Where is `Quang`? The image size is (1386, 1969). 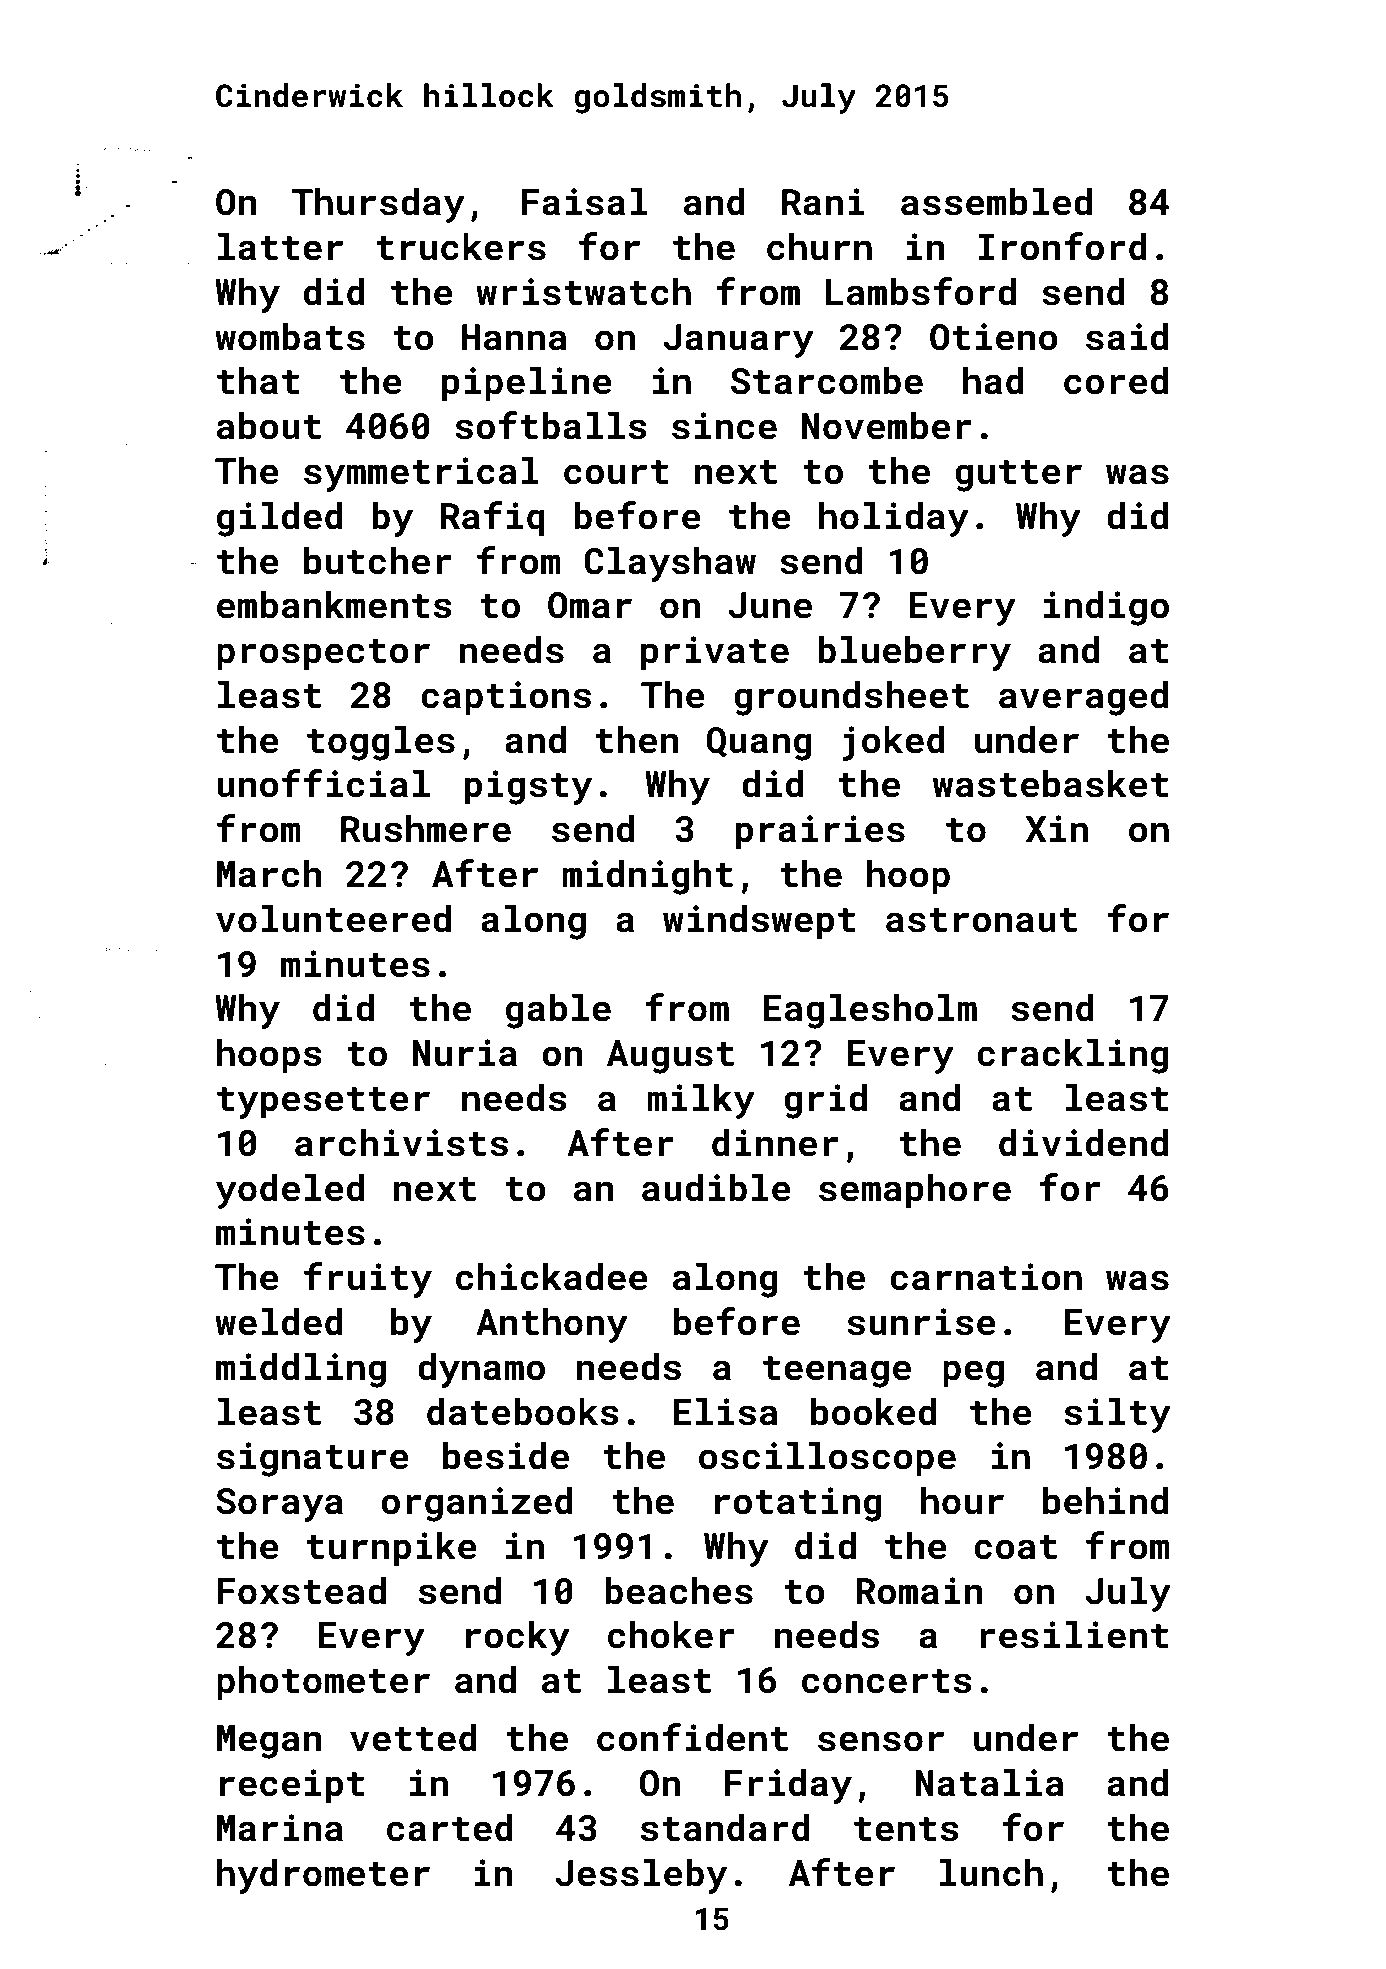
Quang is located at coordinates (759, 744).
